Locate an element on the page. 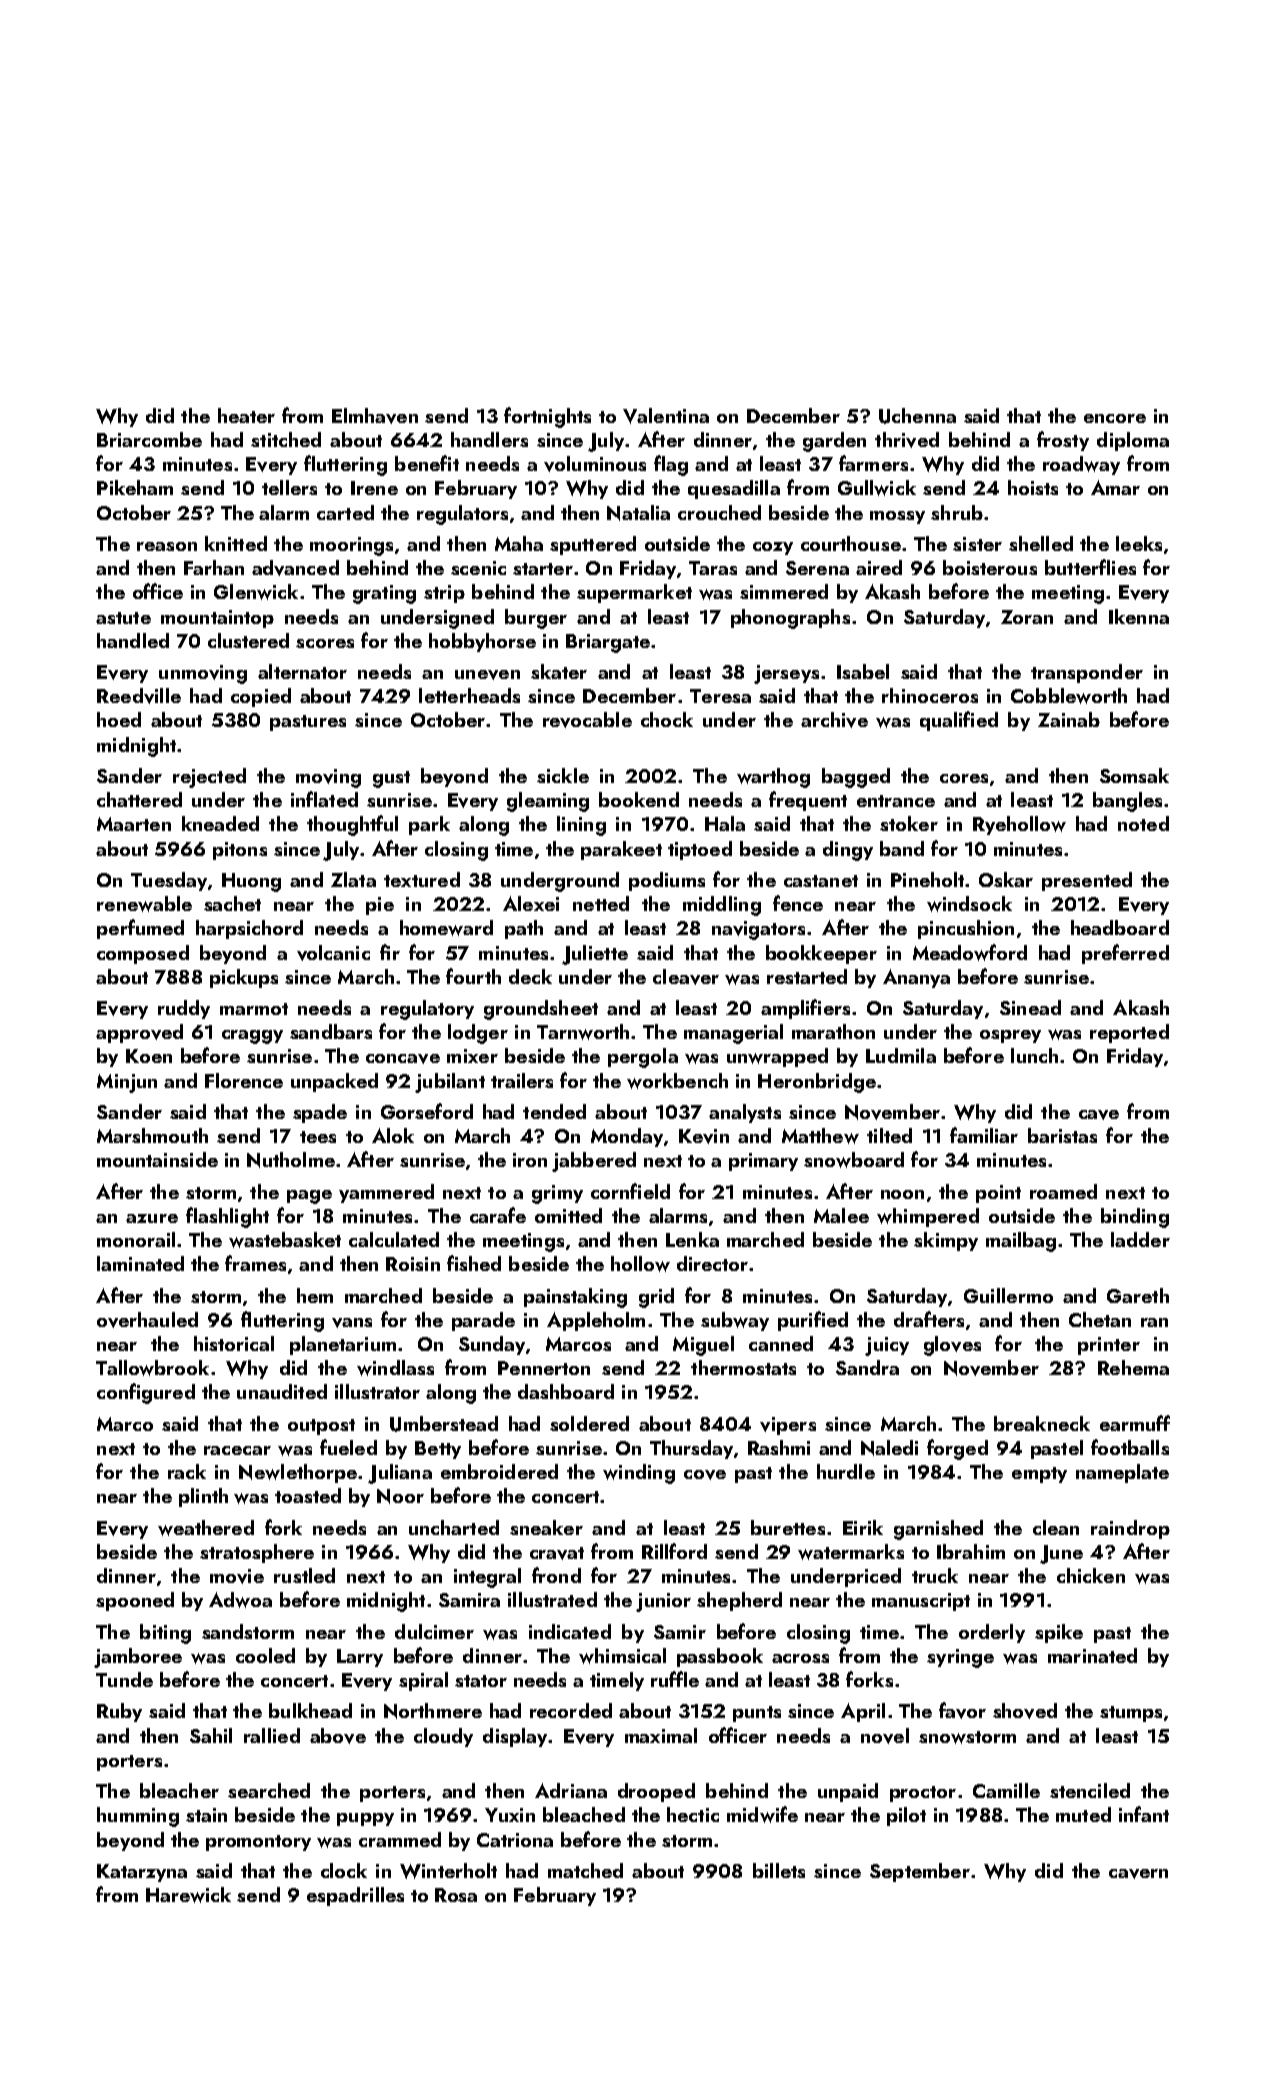 Image resolution: width=1266 pixels, height=2085 pixels. qualified is located at coordinates (959, 721).
